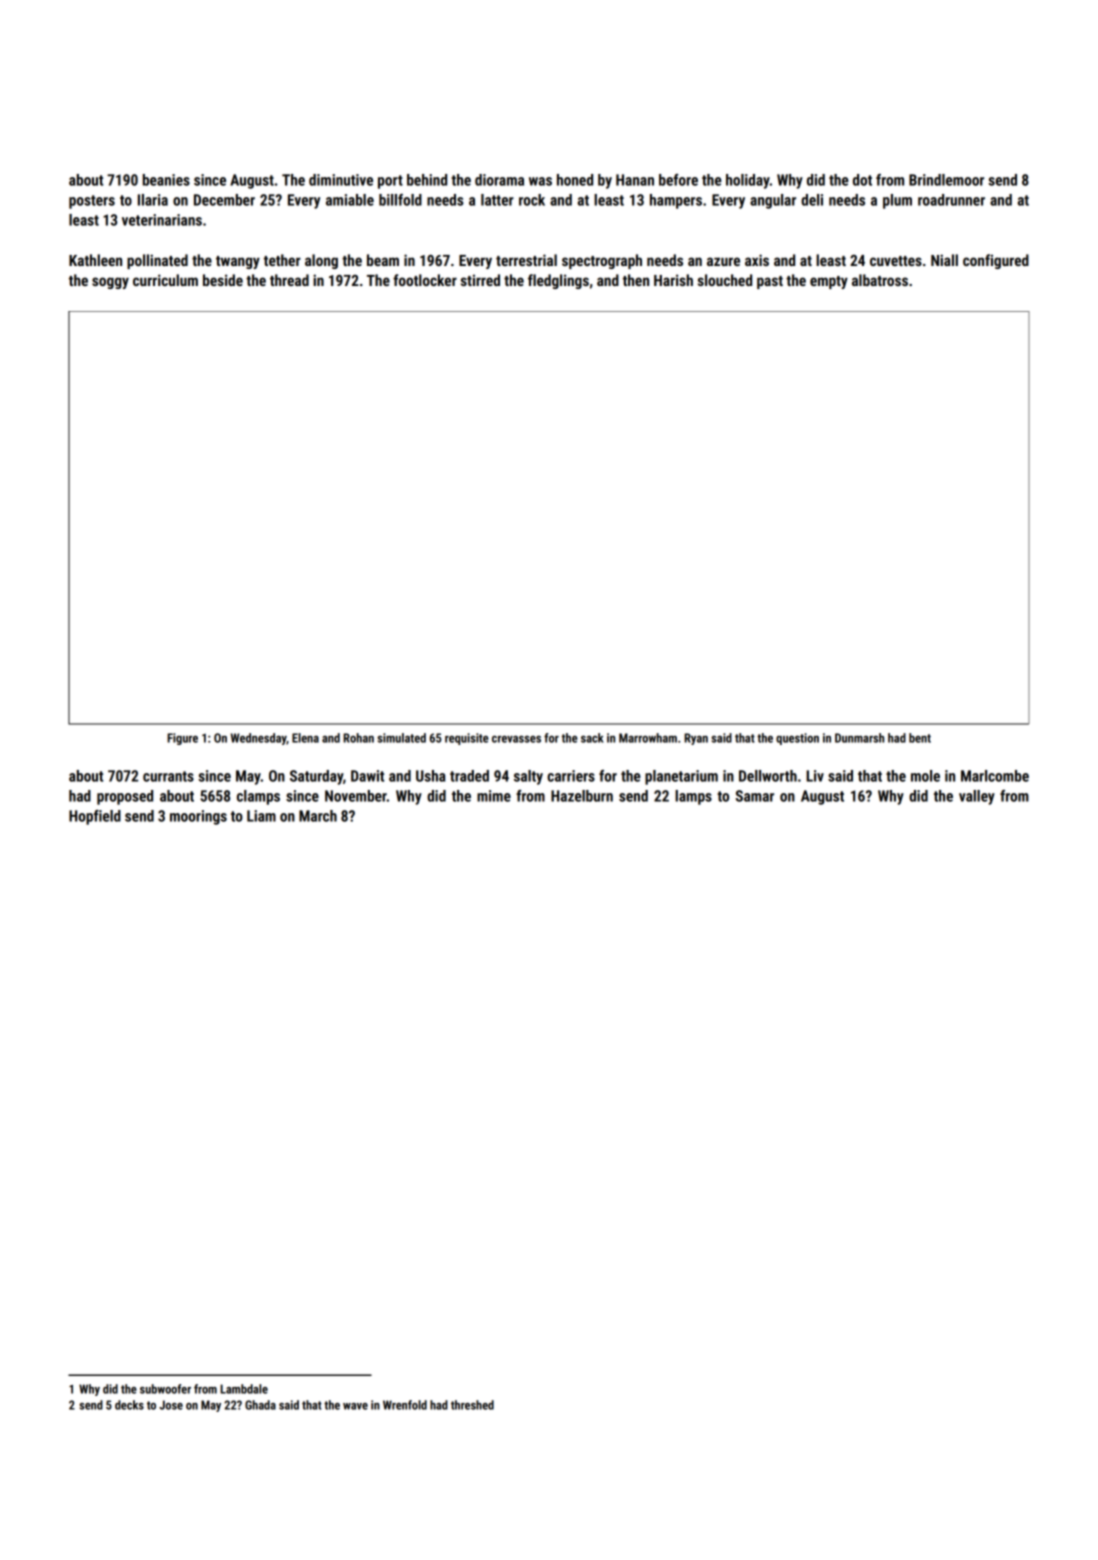 This page has width=1098, height=1560. I want to click on valley, so click(977, 797).
